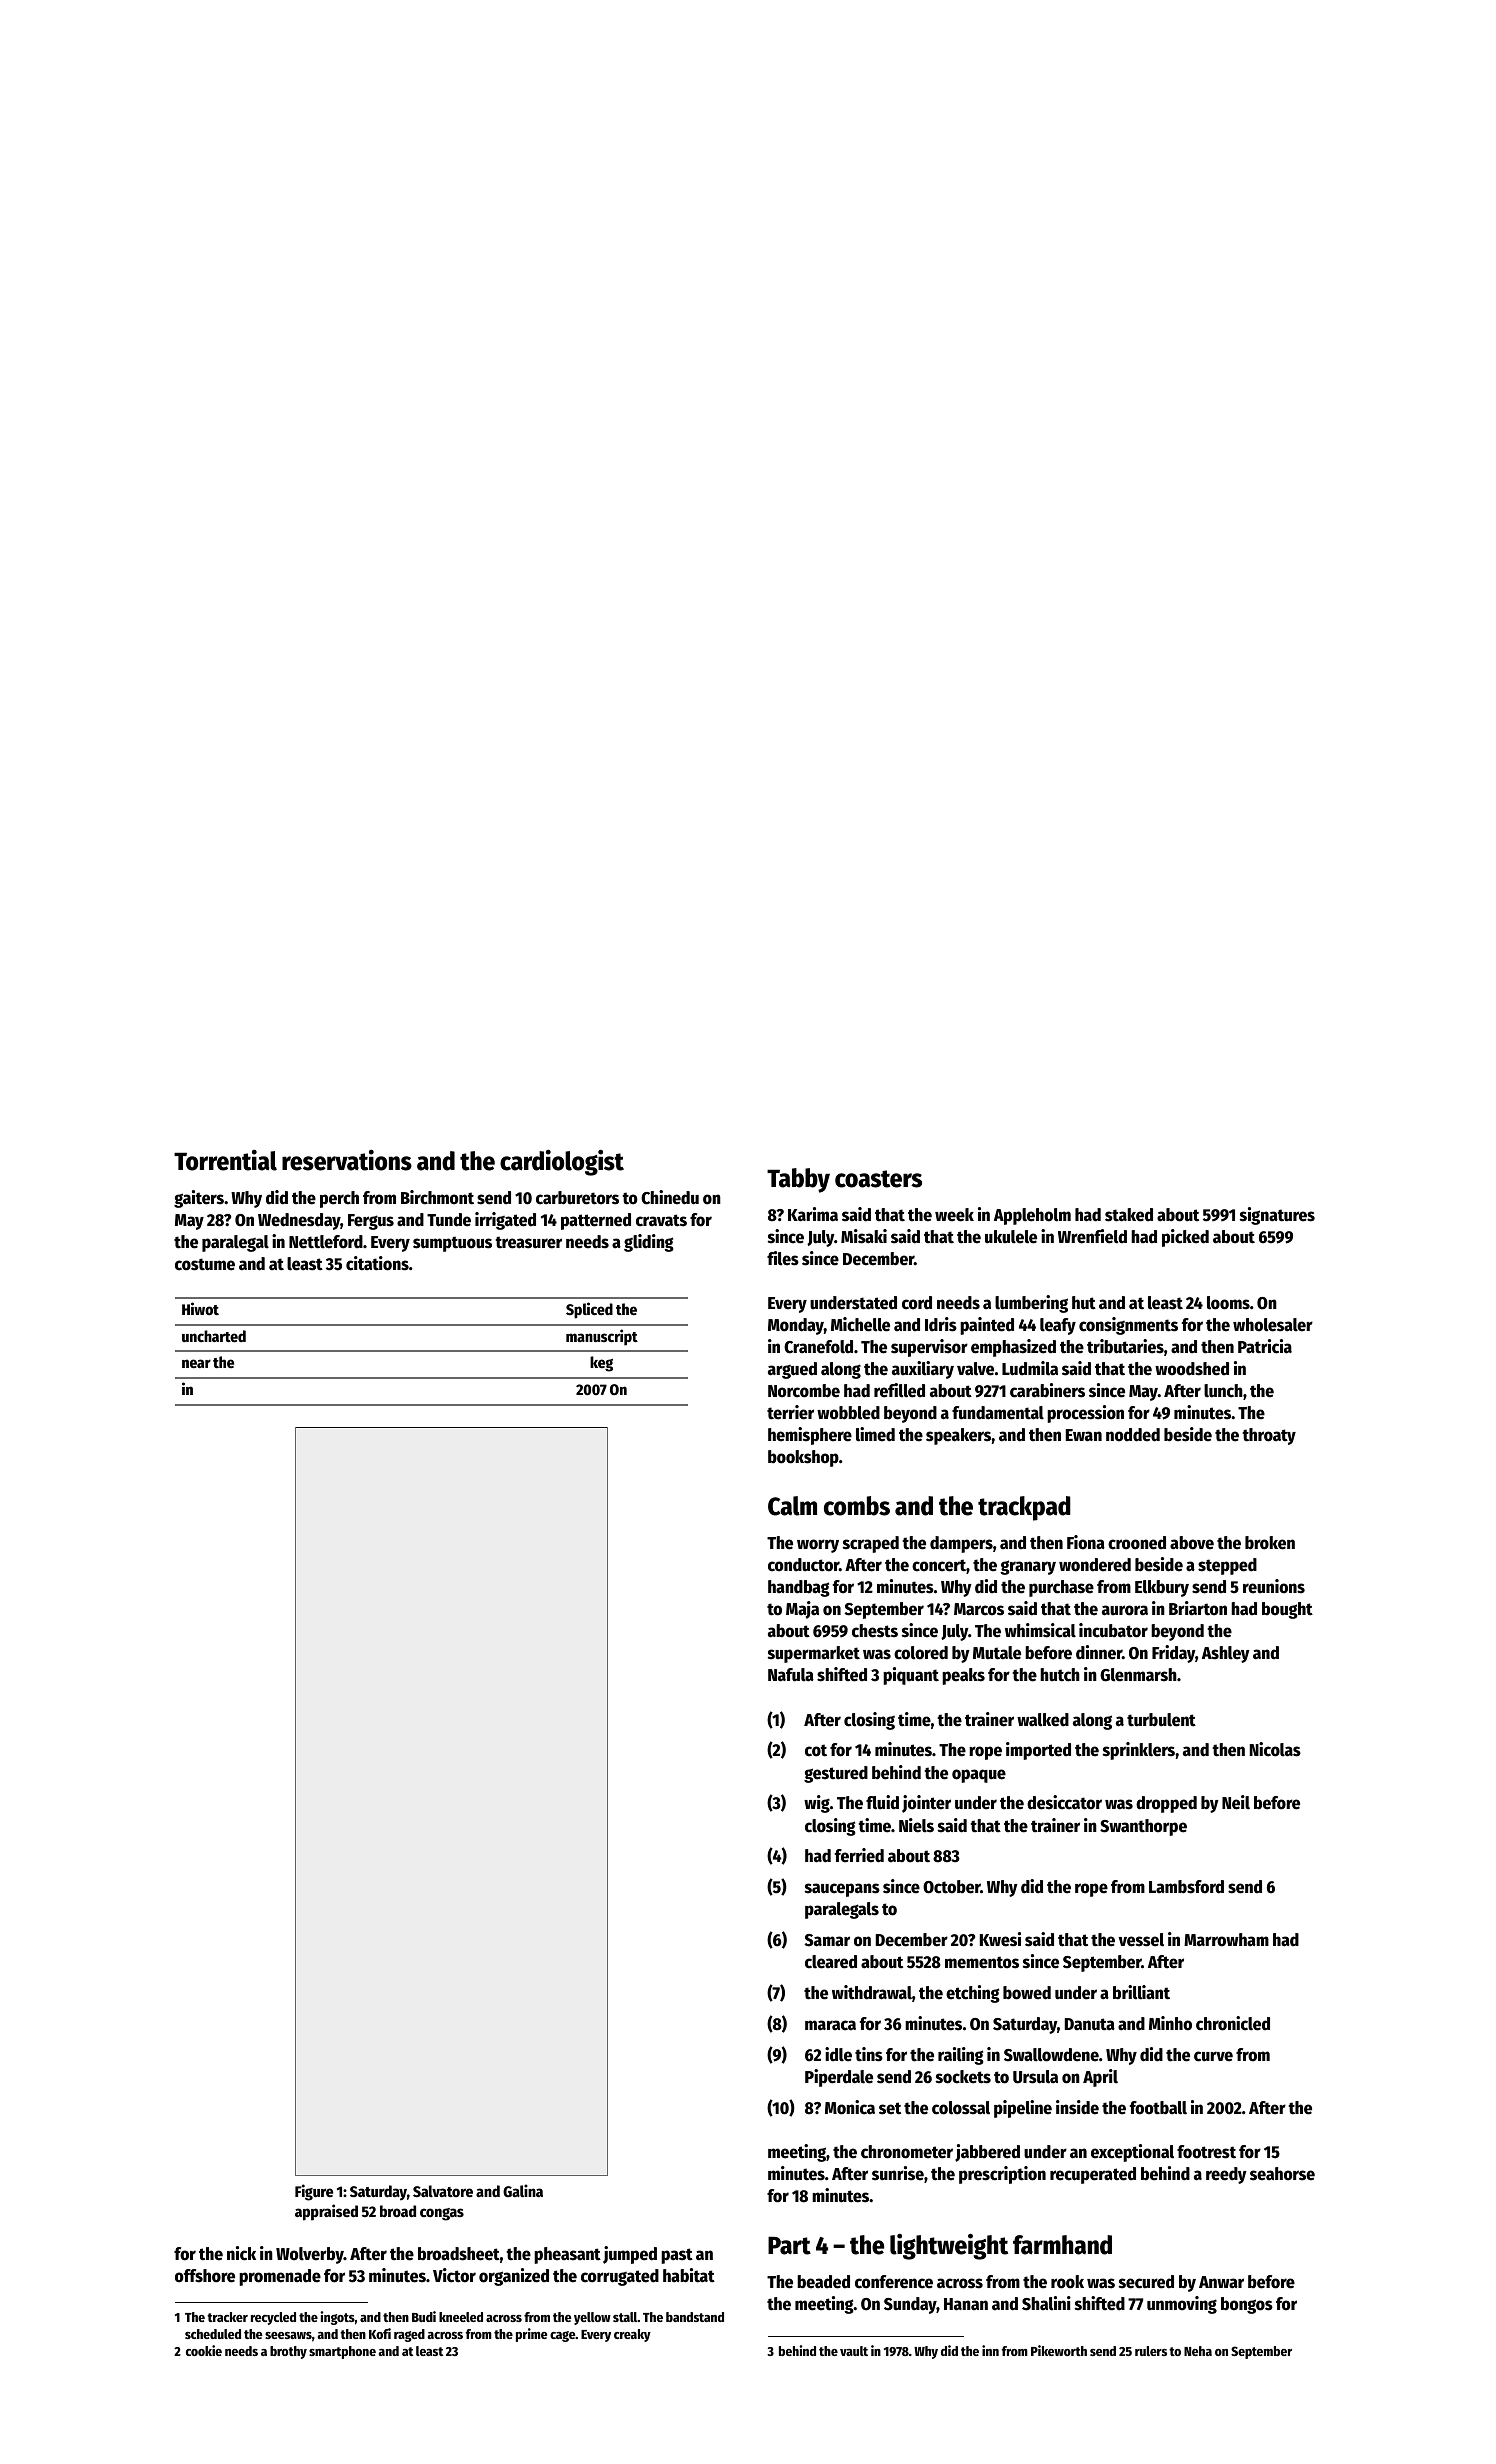  What do you see at coordinates (987, 2153) in the screenshot?
I see `jabbered` at bounding box center [987, 2153].
